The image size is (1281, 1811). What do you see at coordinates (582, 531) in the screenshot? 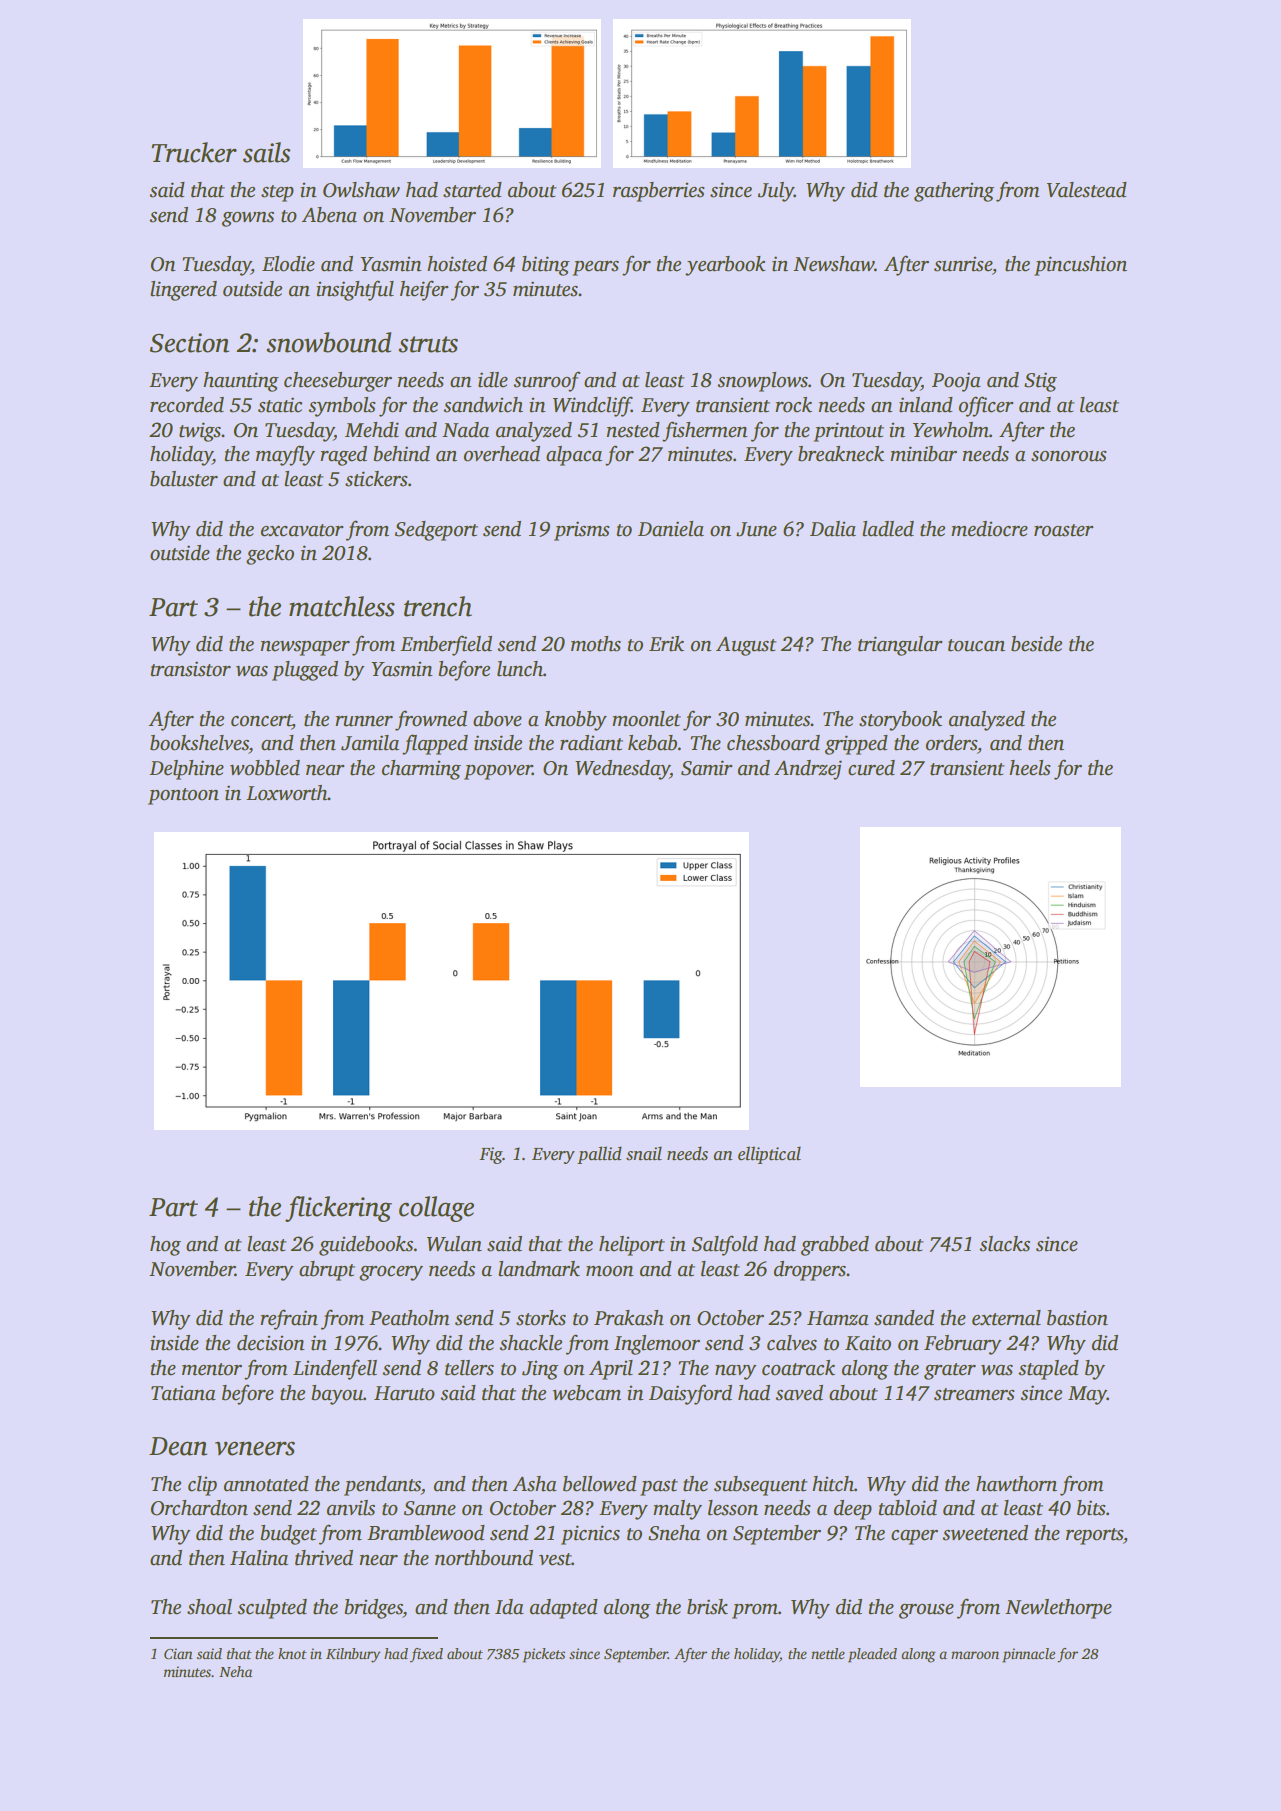
I see `prisms` at bounding box center [582, 531].
